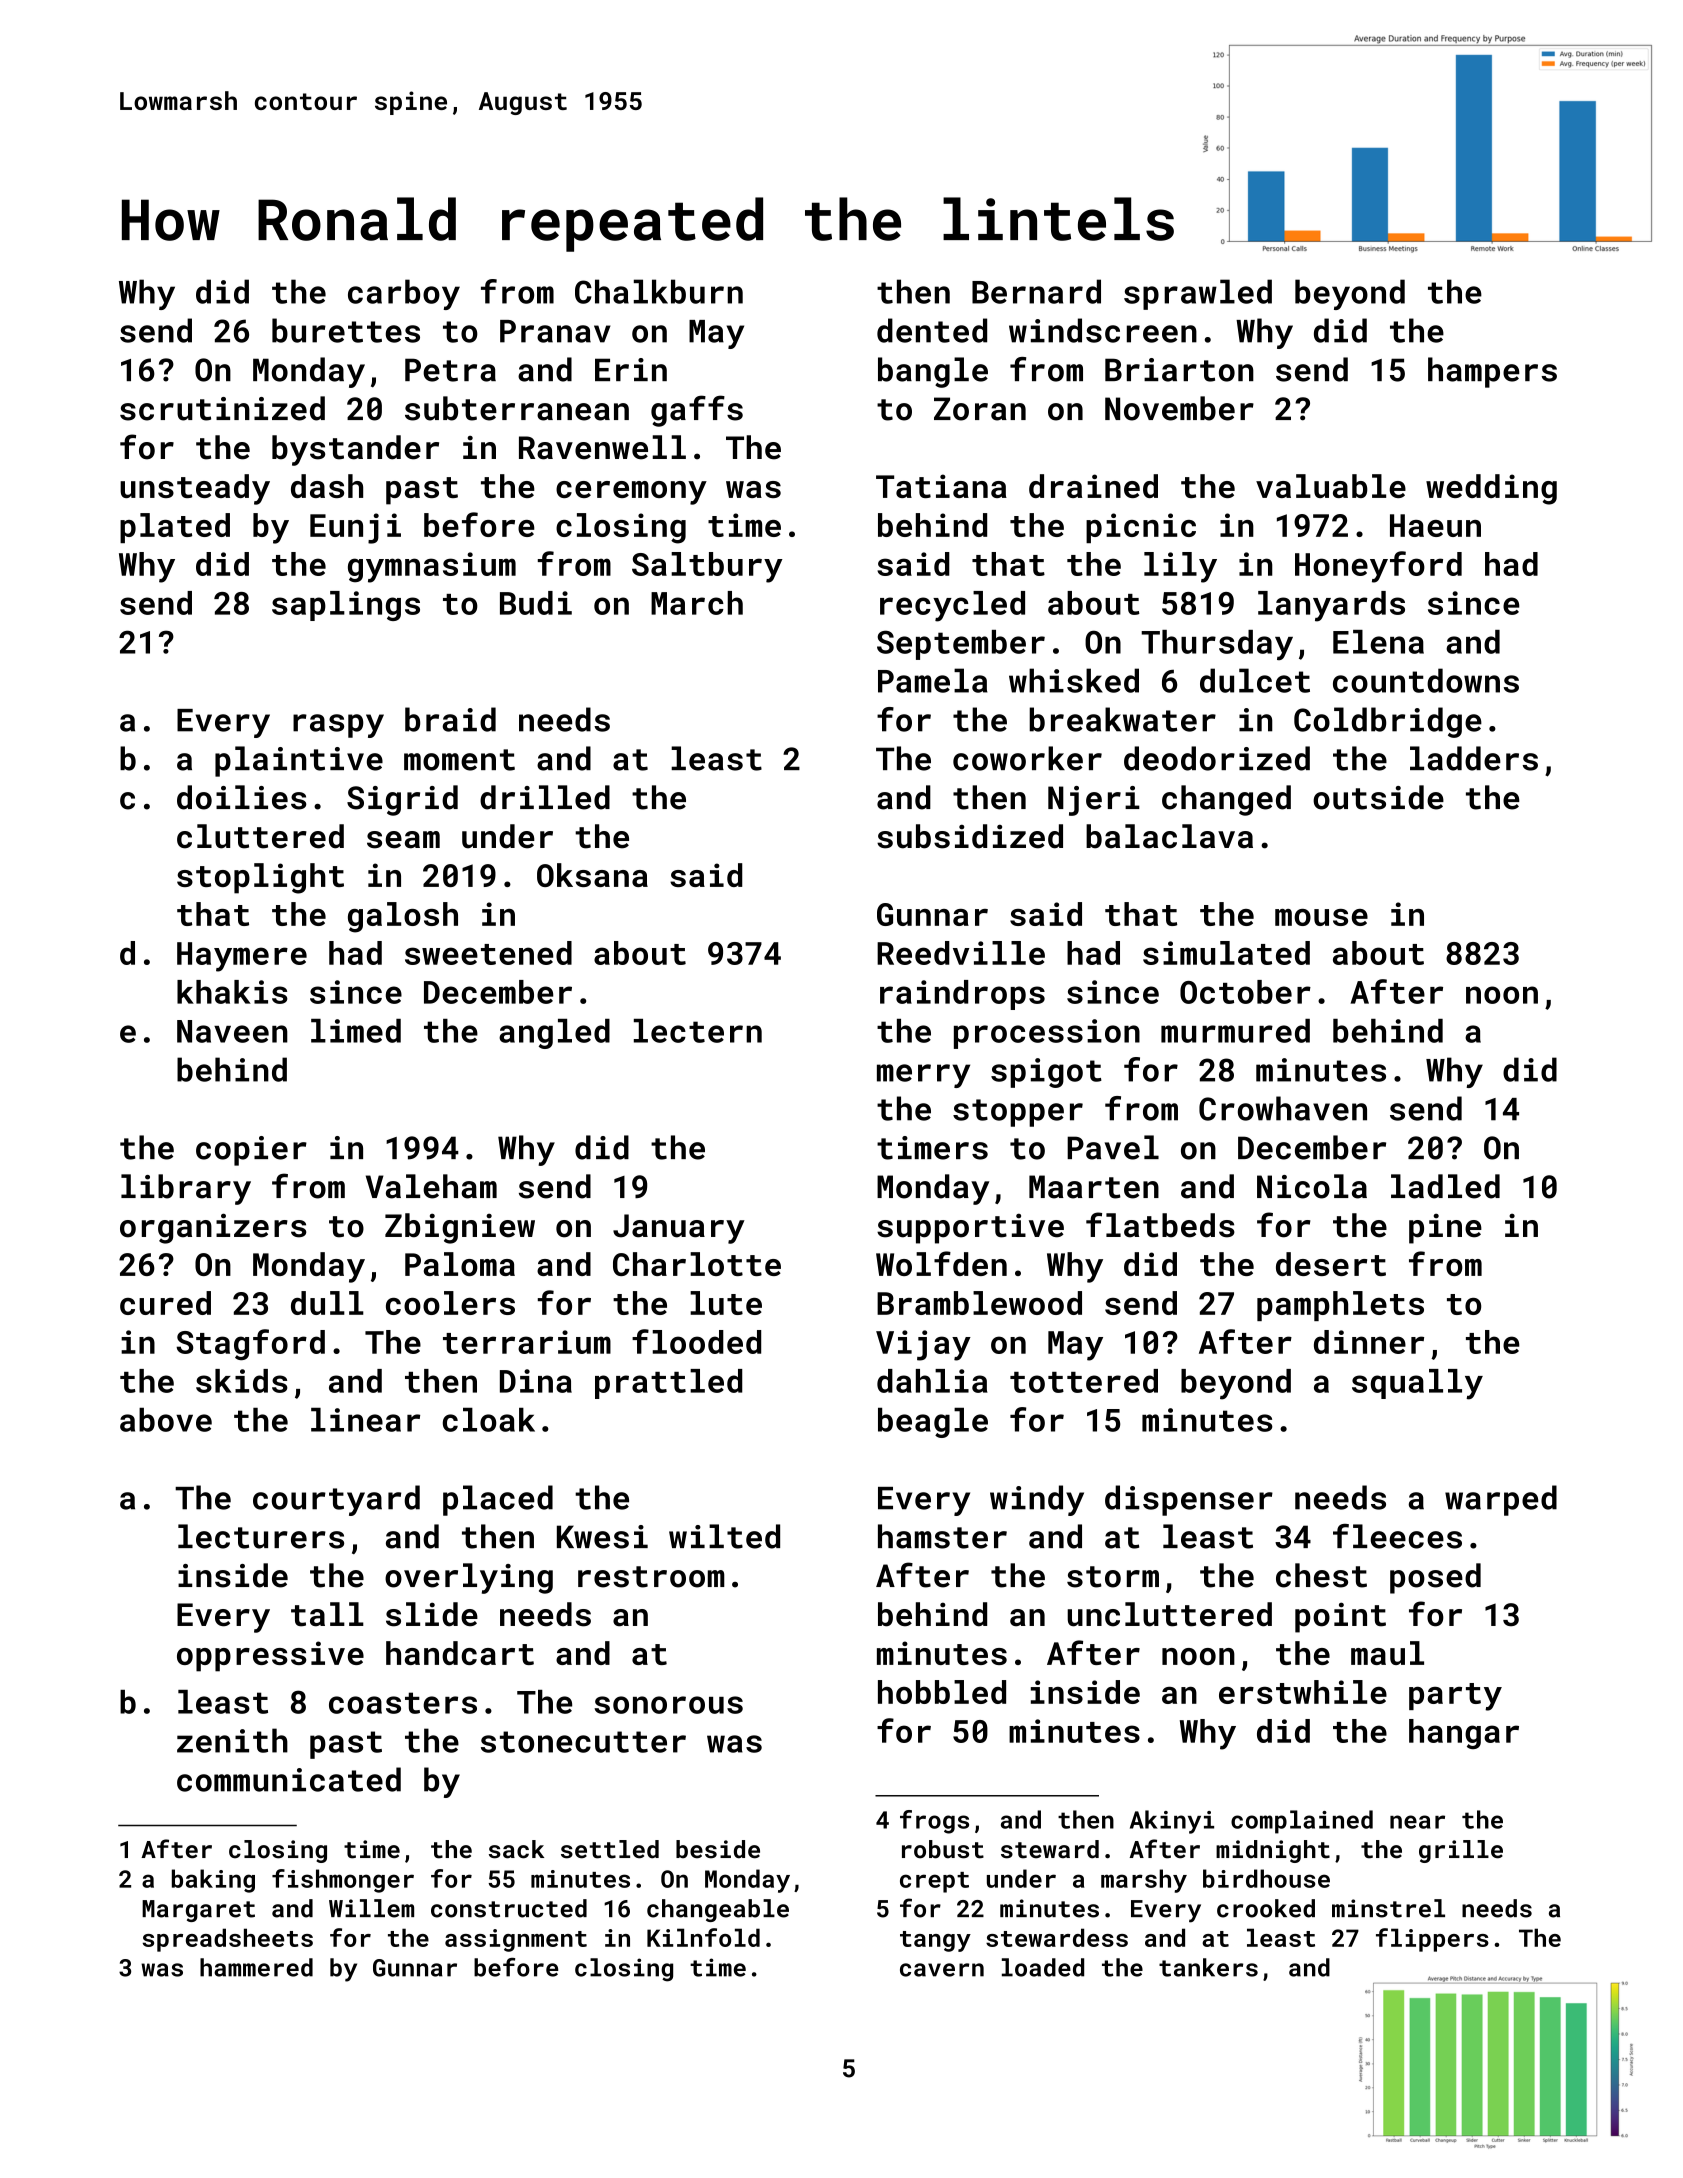 The height and width of the screenshot is (2178, 1683). What do you see at coordinates (970, 836) in the screenshot?
I see `subsidized` at bounding box center [970, 836].
